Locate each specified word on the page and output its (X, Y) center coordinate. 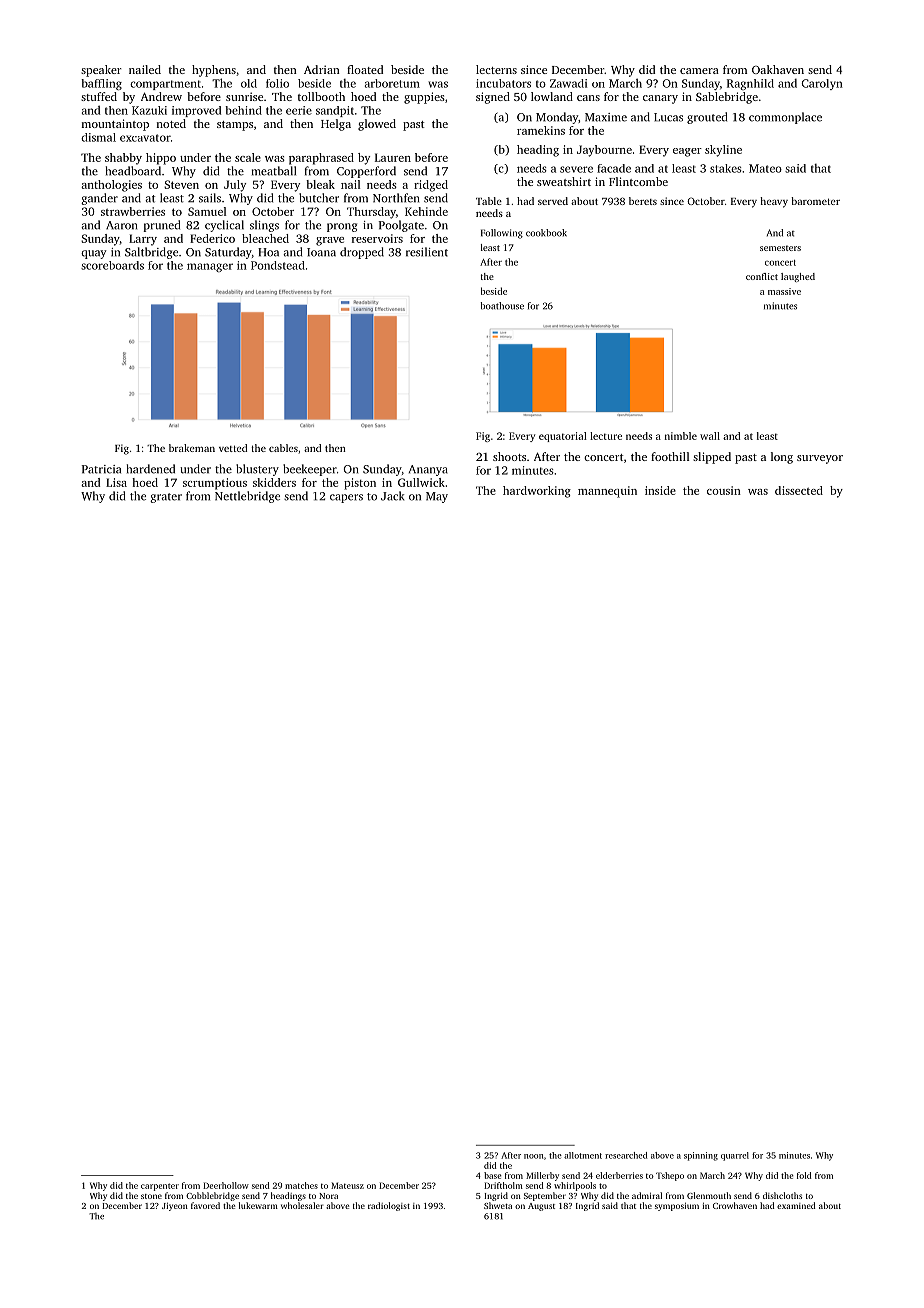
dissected (799, 490)
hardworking (537, 492)
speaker (101, 71)
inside (660, 490)
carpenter (160, 1187)
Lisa (116, 482)
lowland (552, 96)
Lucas (668, 117)
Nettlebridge (247, 497)
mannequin (607, 492)
